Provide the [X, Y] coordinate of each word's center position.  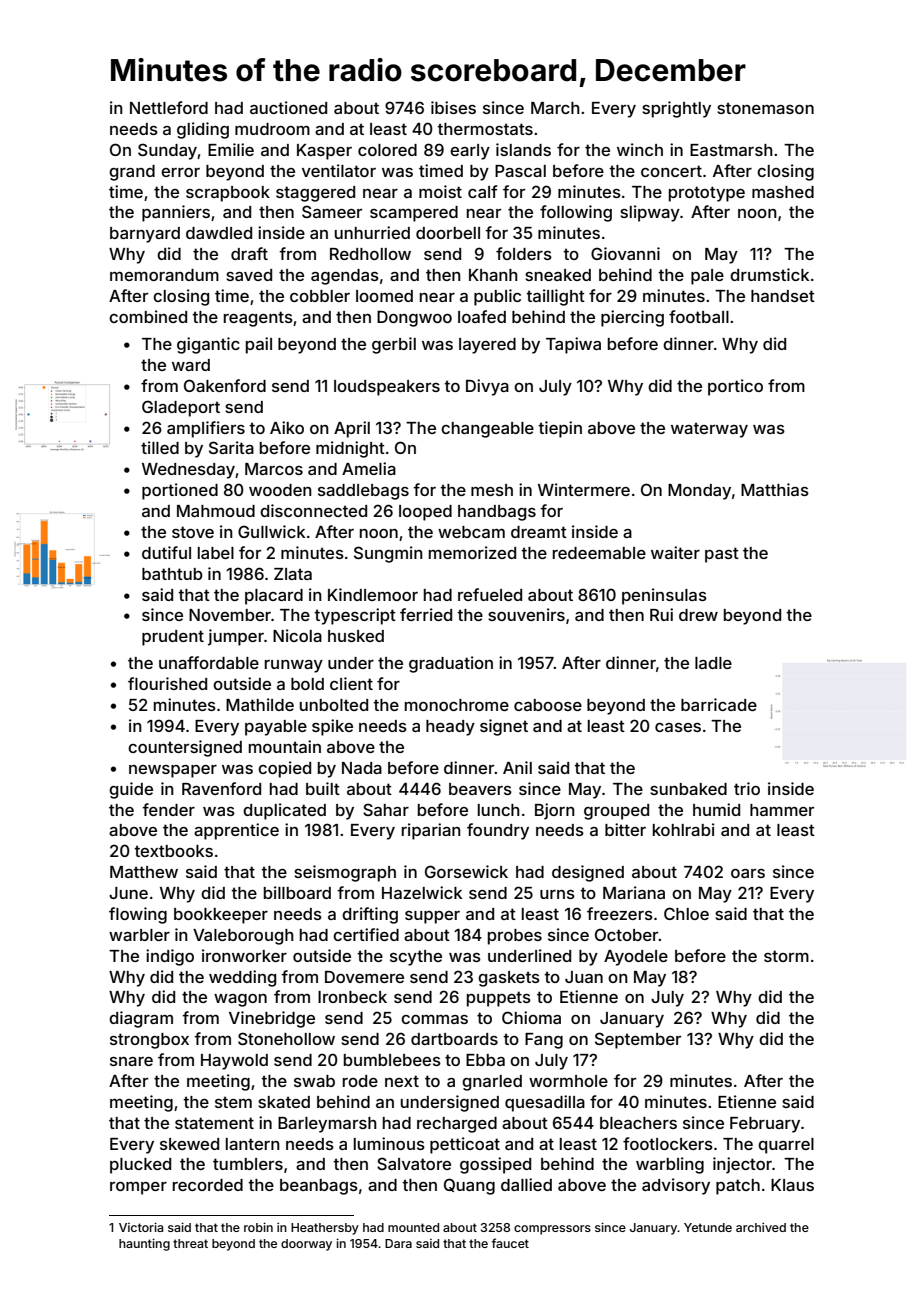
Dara [398, 1243]
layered [487, 346]
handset [783, 296]
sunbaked [688, 789]
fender [168, 809]
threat [190, 1243]
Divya [487, 387]
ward [191, 365]
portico [735, 387]
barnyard [145, 235]
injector [742, 1165]
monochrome [457, 705]
